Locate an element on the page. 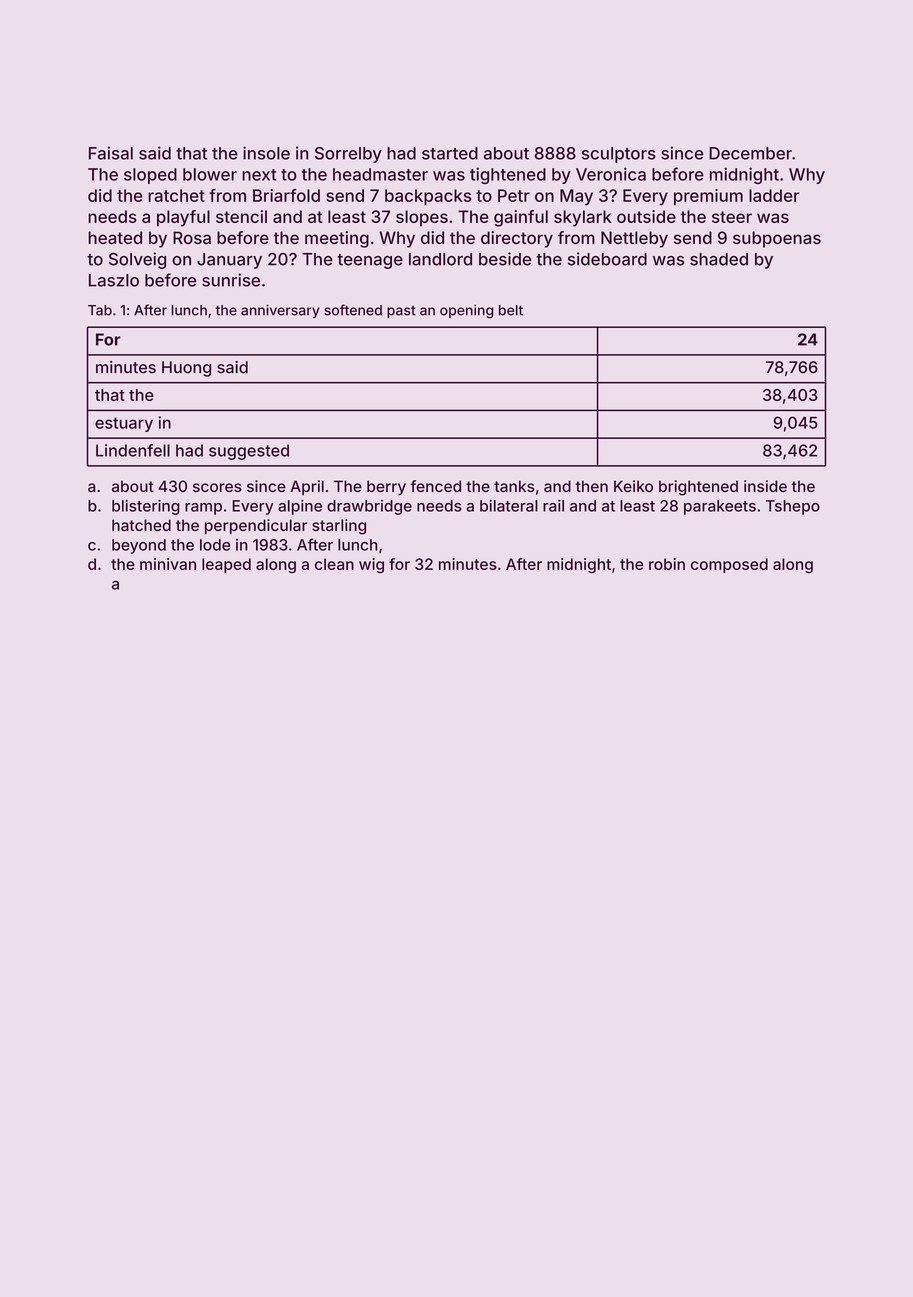 This page has height=1297, width=913. steer is located at coordinates (732, 217).
